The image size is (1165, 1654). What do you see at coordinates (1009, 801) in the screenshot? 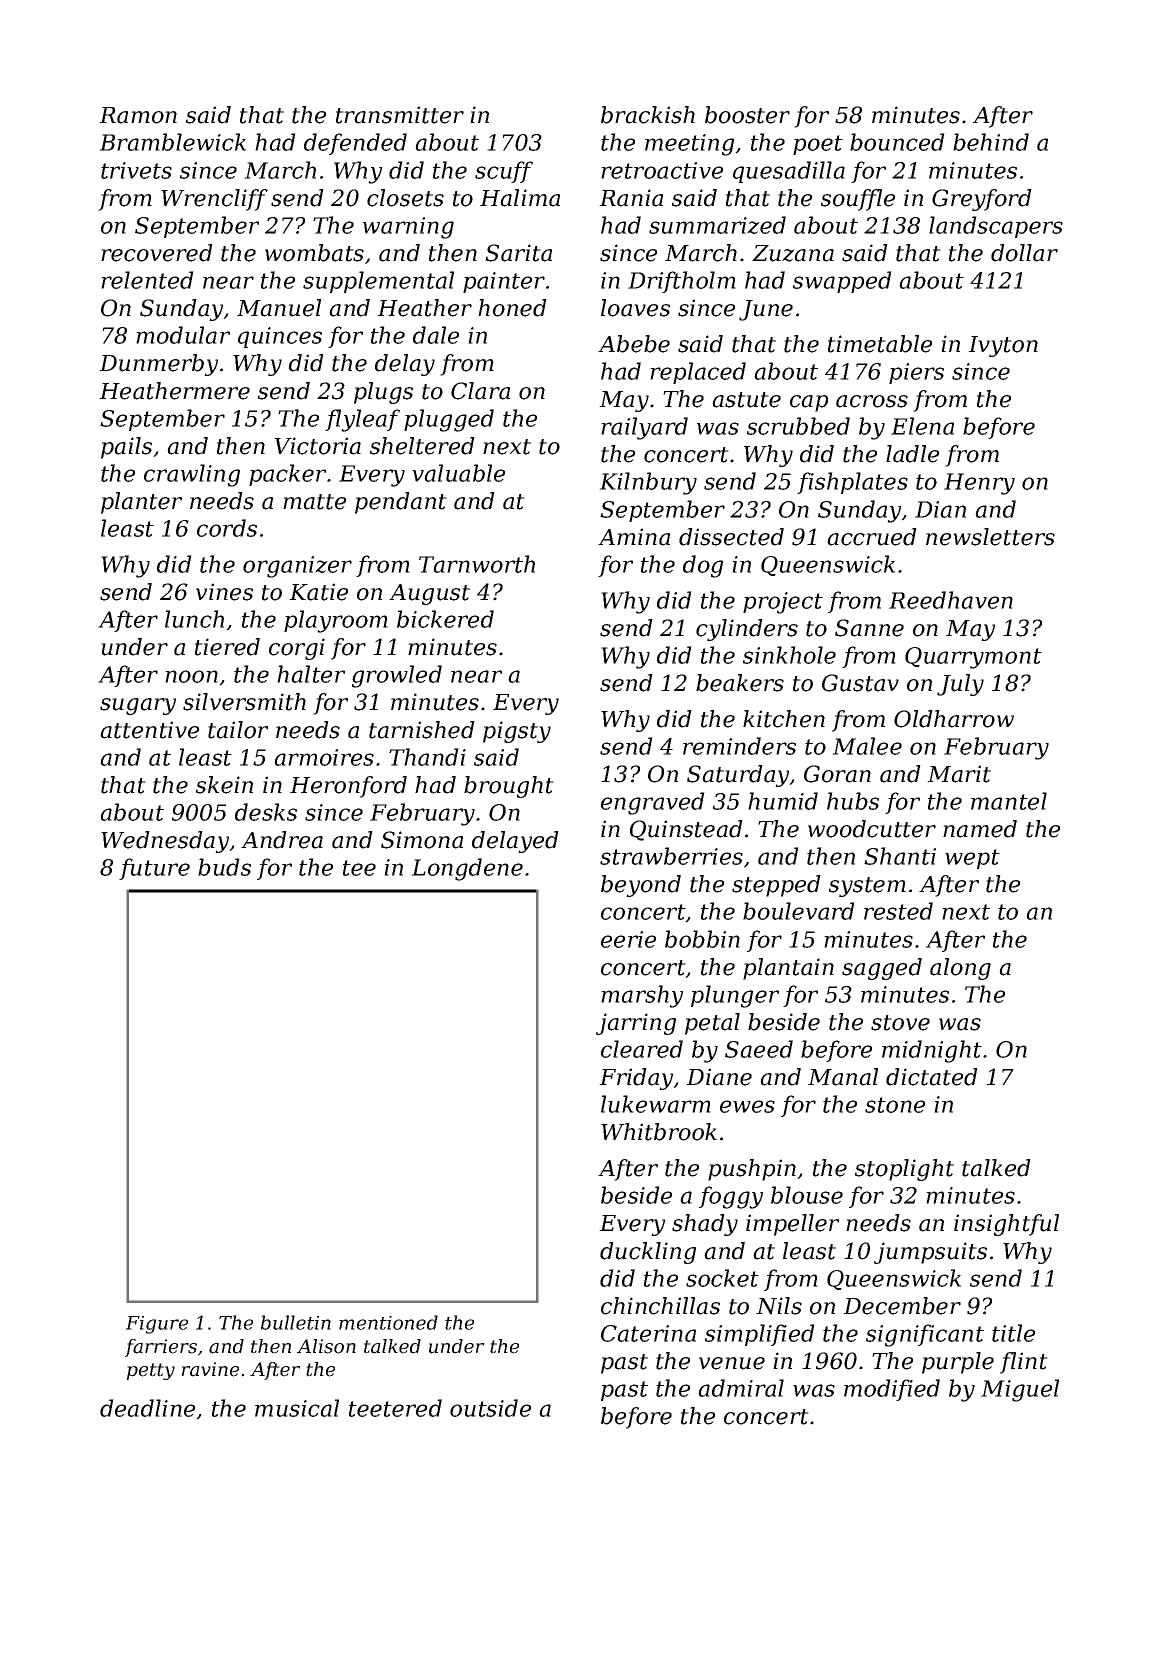
I see `mantel` at bounding box center [1009, 801].
